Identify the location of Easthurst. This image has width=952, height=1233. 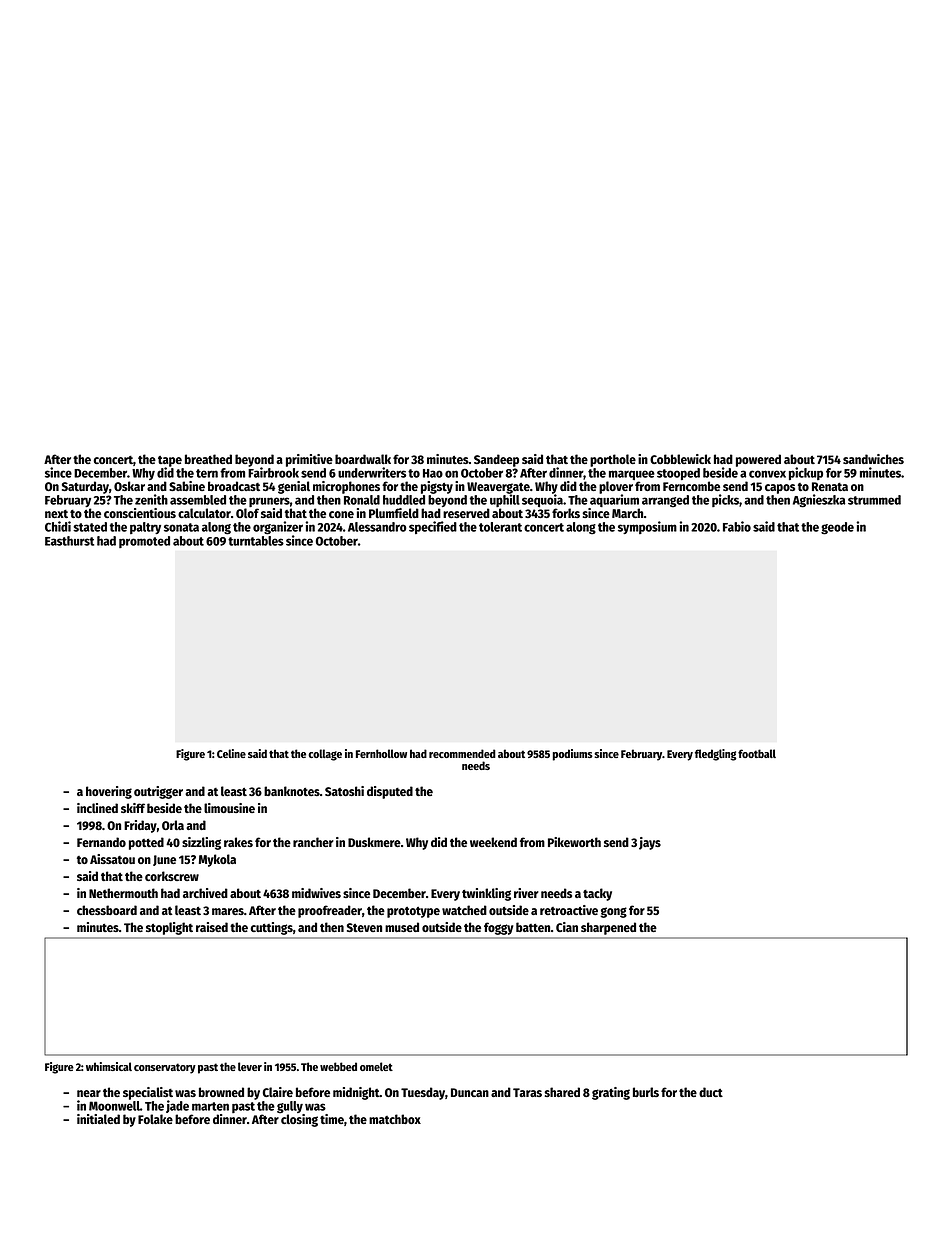
(69, 541).
